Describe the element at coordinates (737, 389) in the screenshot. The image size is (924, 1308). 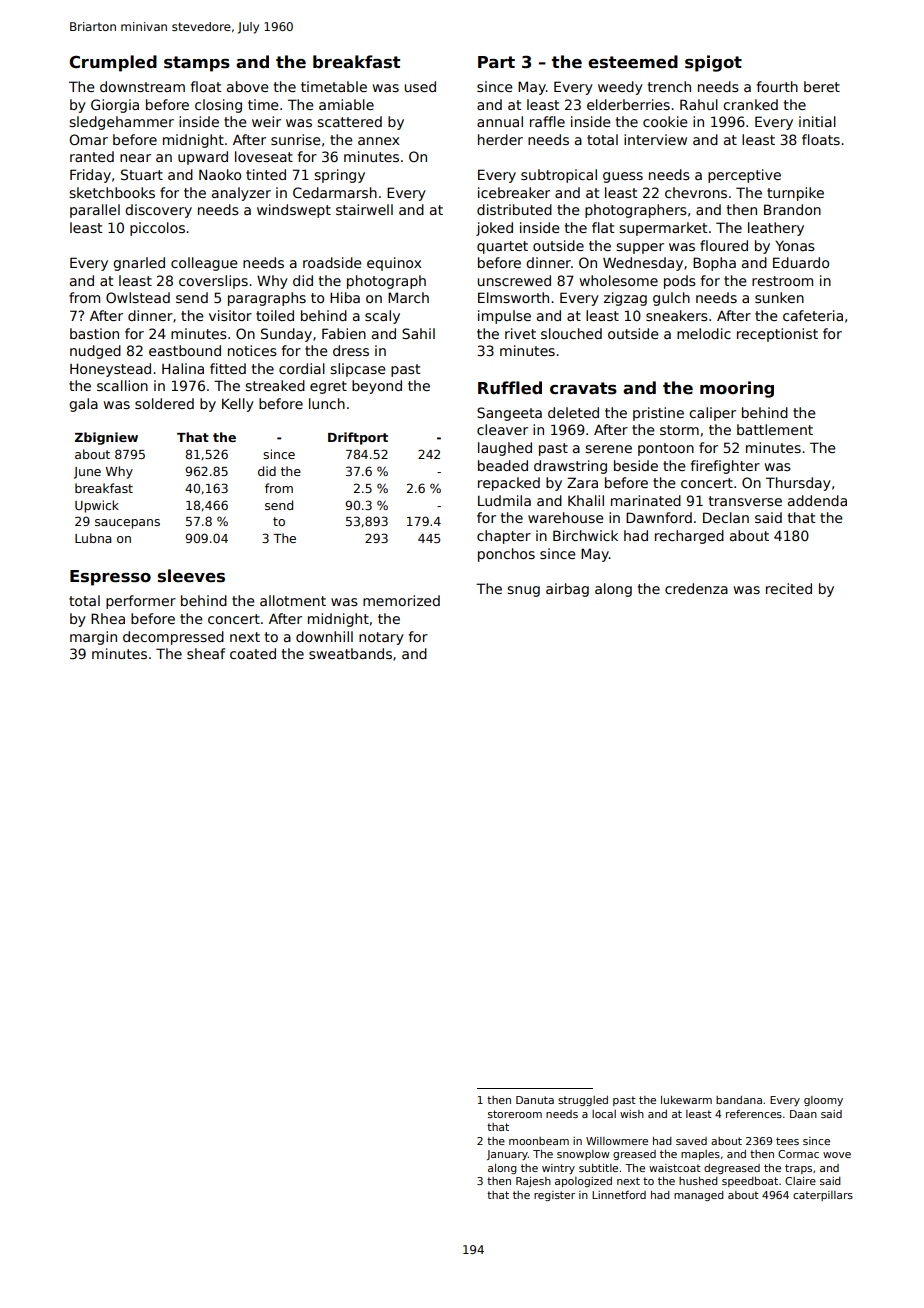
I see `mooring` at that location.
